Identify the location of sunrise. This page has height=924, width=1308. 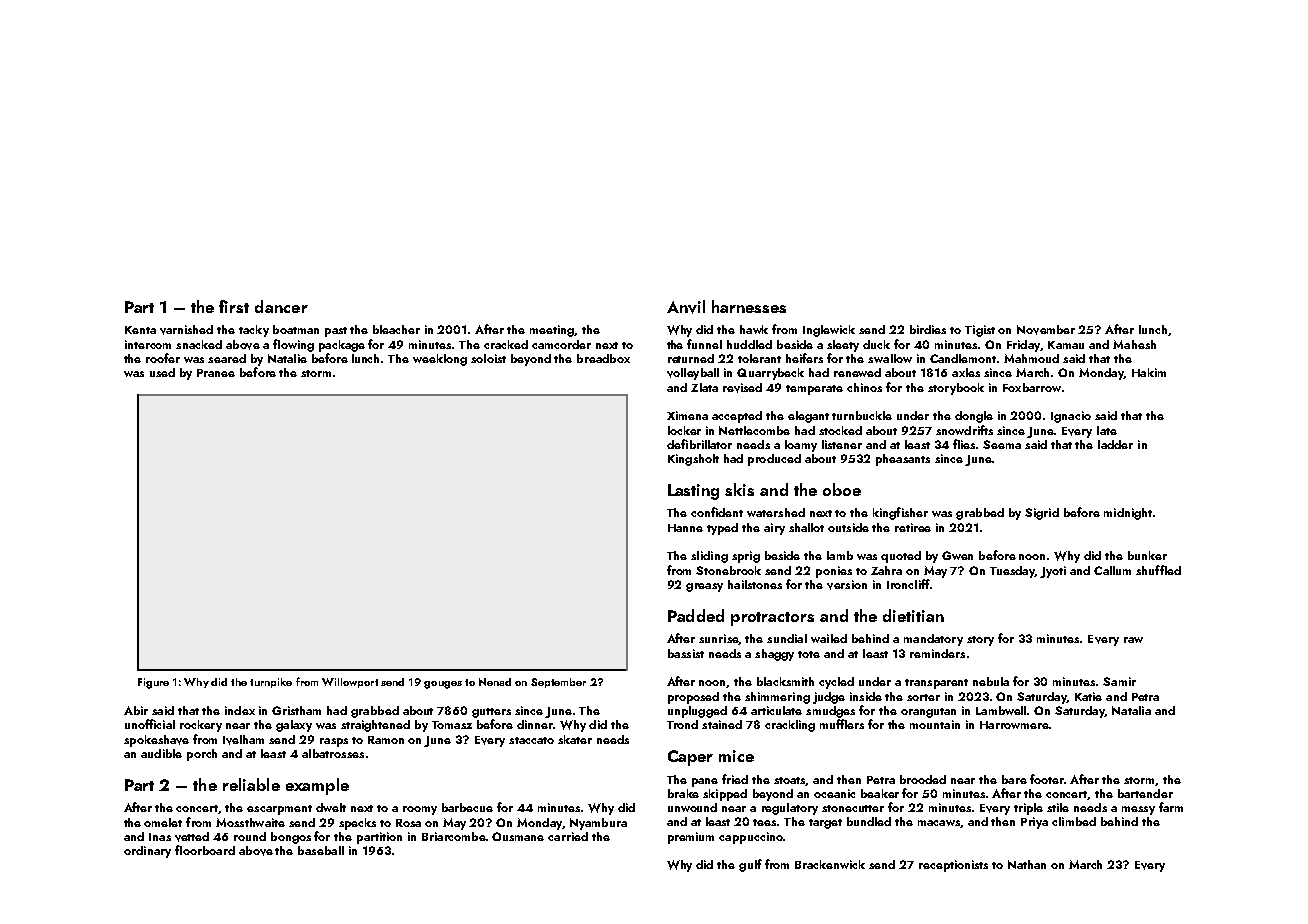
(719, 639).
